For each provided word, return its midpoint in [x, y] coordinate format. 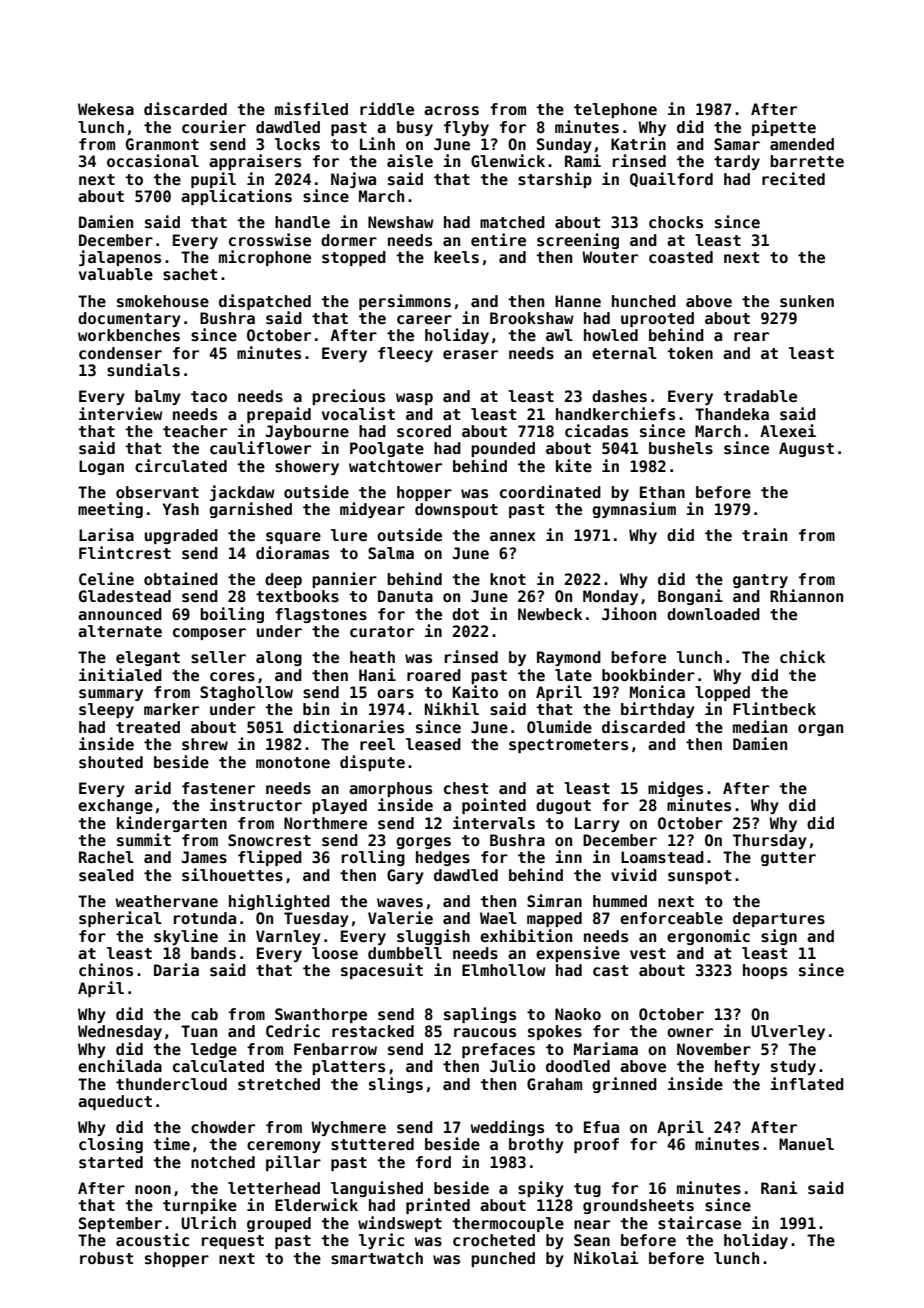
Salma [391, 553]
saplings [480, 1015]
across [451, 111]
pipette [784, 128]
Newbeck [550, 614]
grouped [279, 1224]
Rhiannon [806, 595]
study [793, 1067]
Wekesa [106, 109]
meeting [110, 510]
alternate [120, 631]
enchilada [120, 1065]
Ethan [662, 492]
